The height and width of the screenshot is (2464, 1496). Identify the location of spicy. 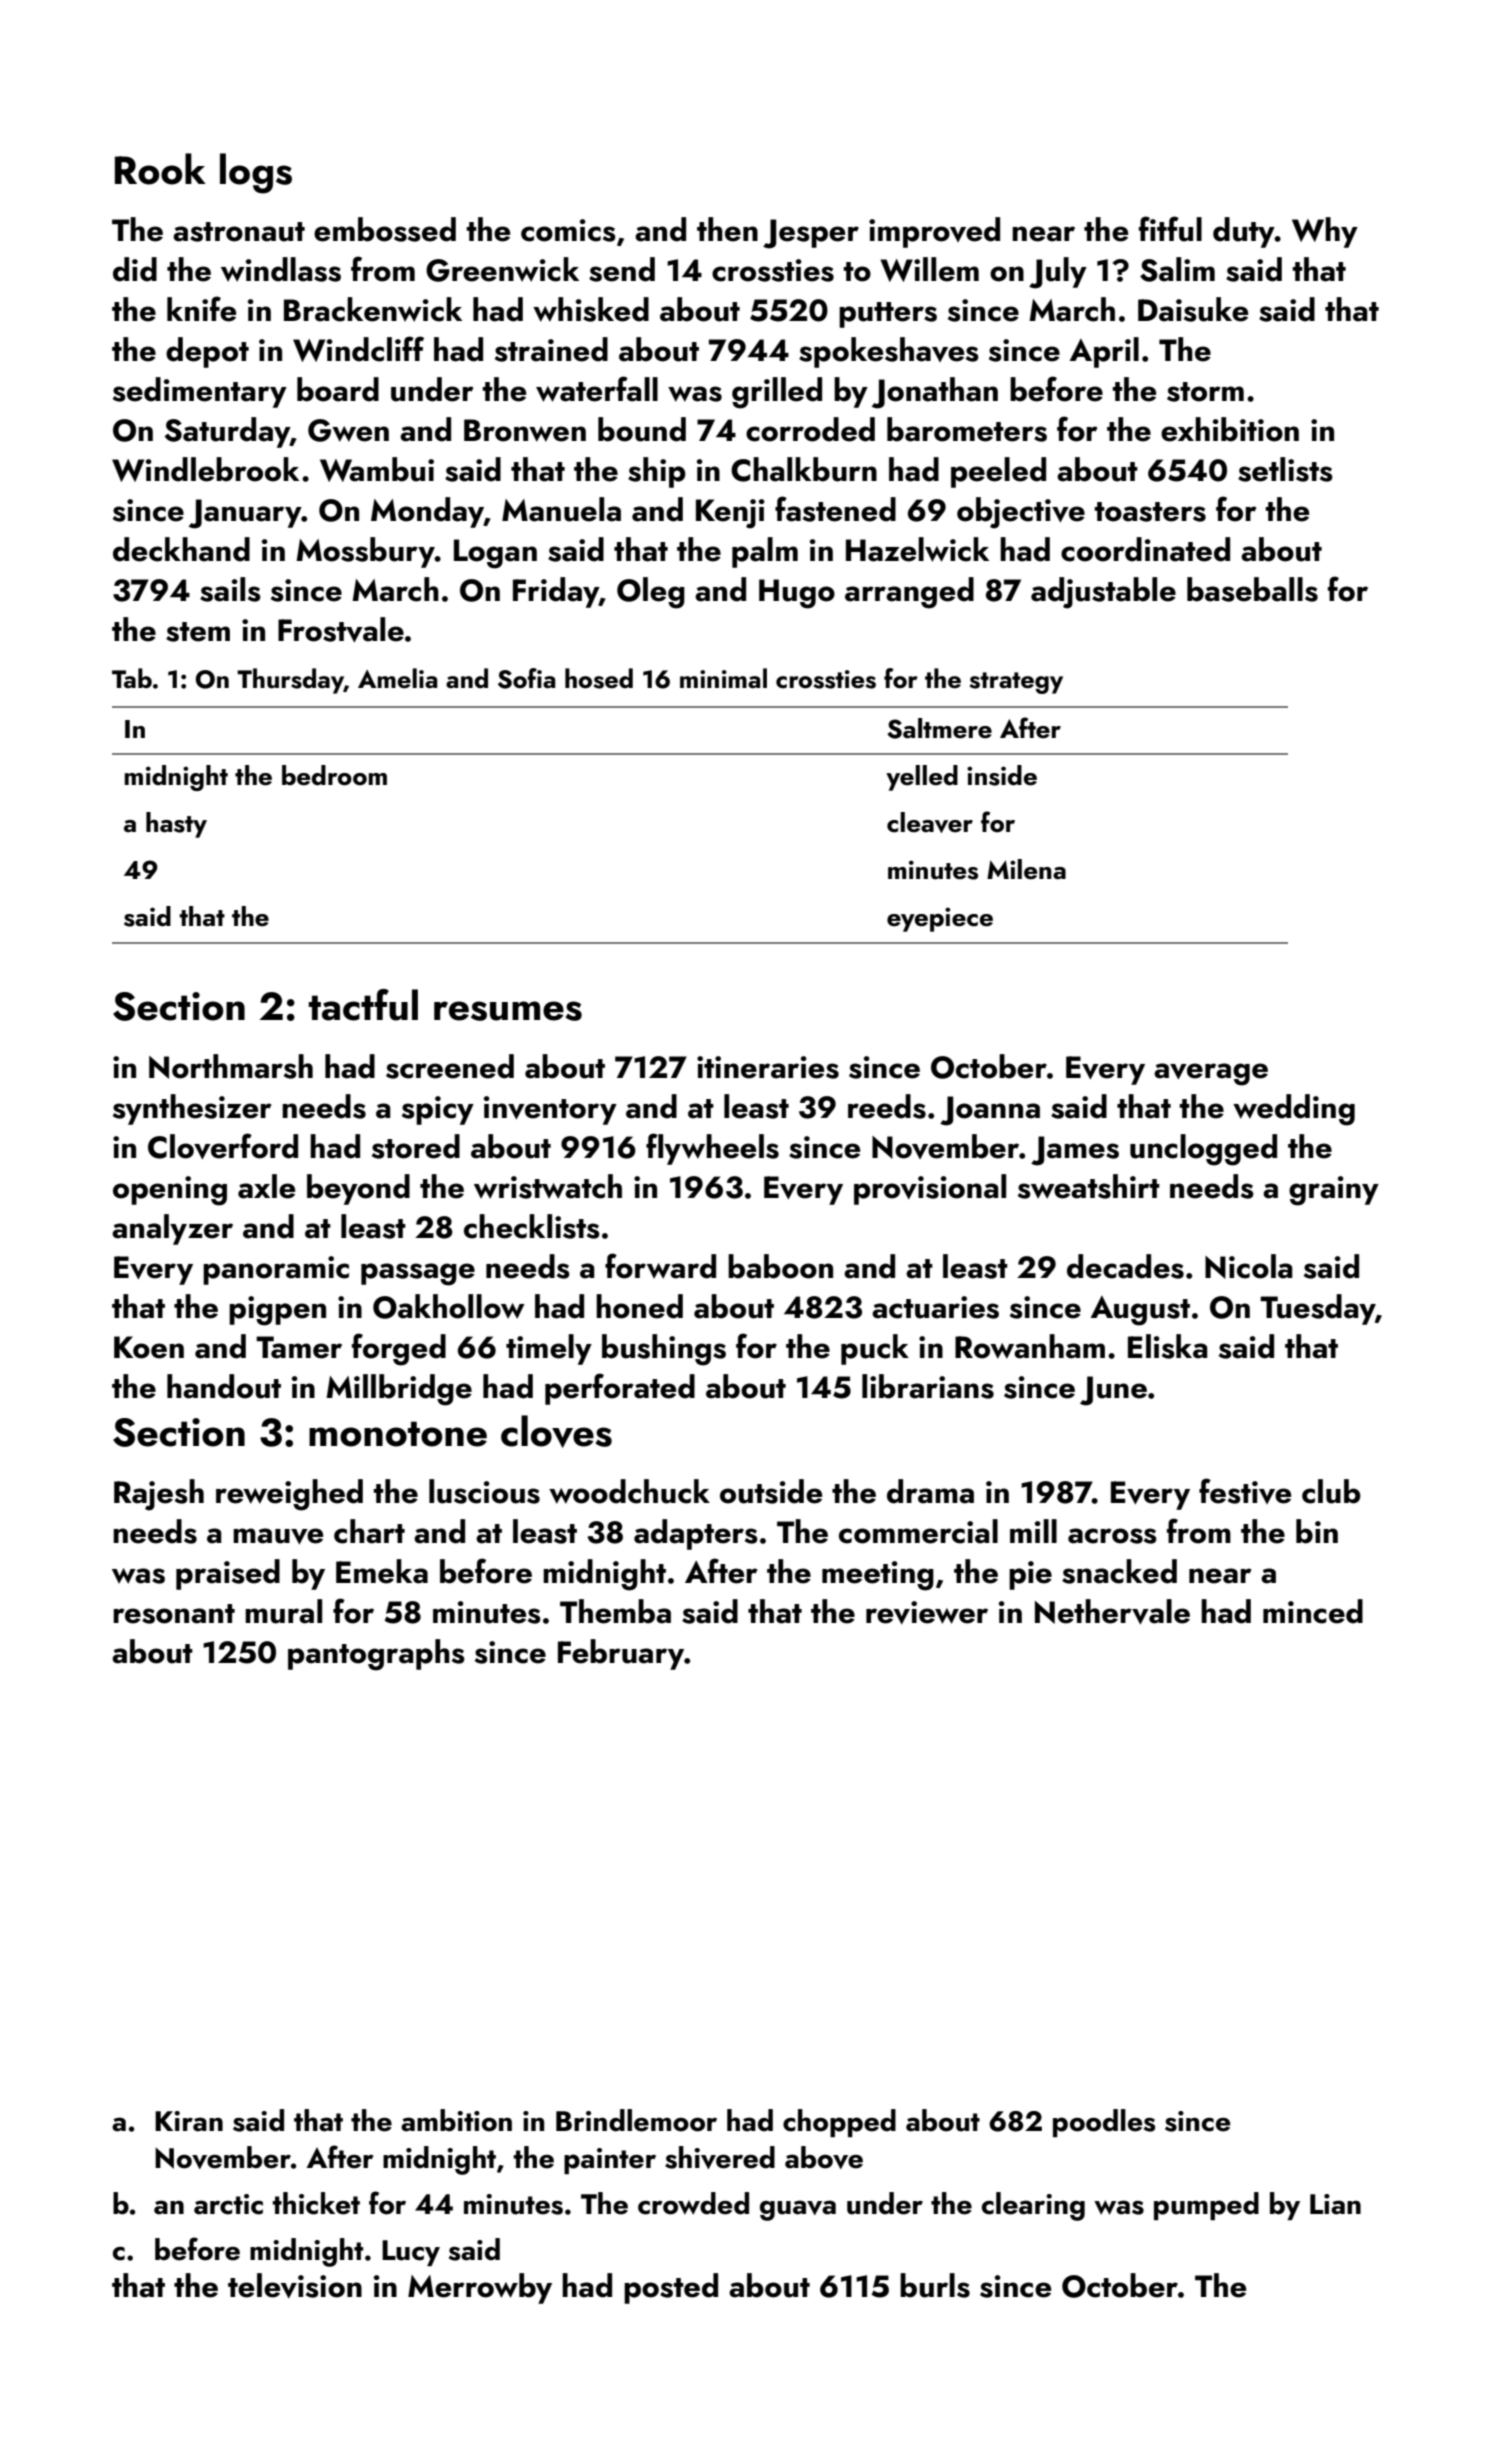
(438, 1110).
